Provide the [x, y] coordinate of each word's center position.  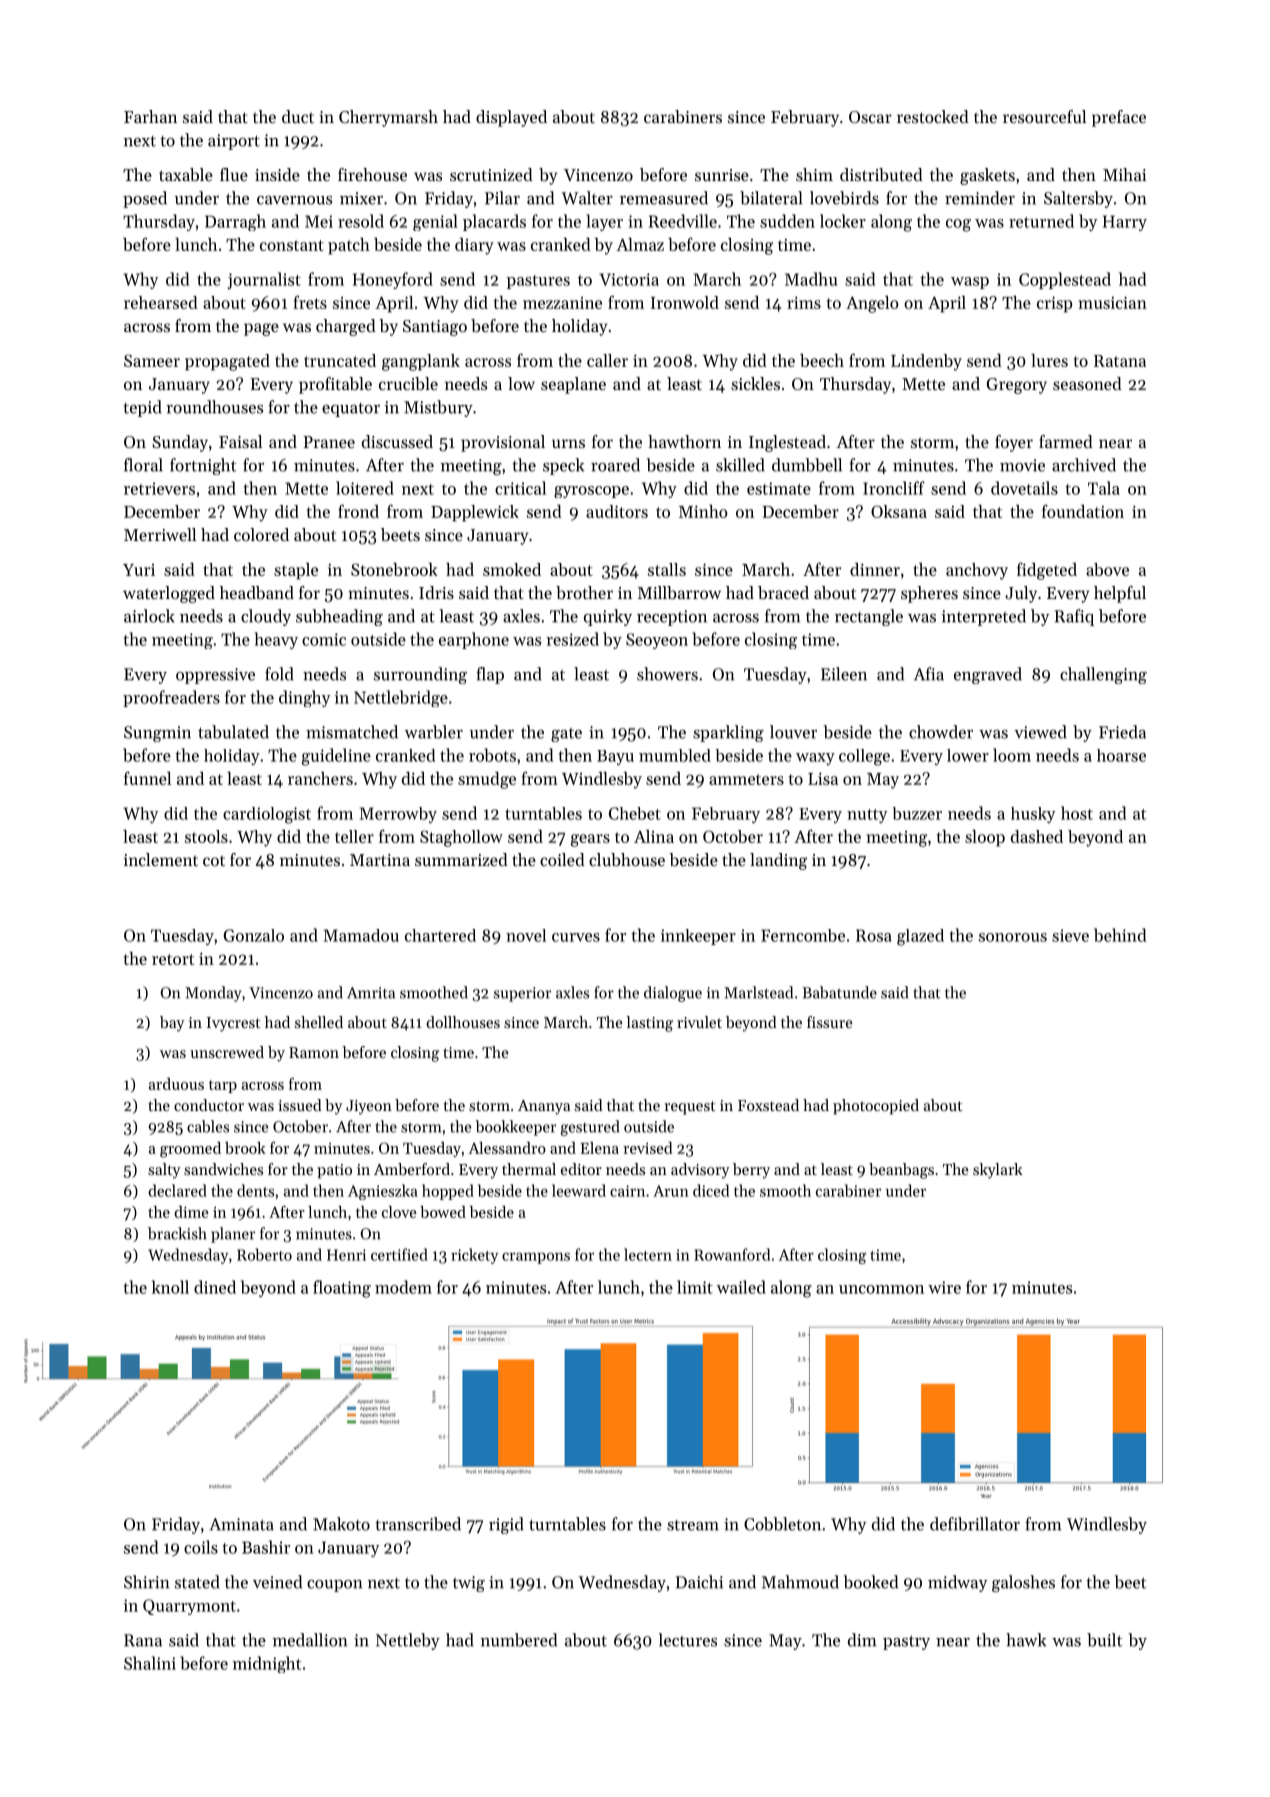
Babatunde [839, 992]
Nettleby [408, 1641]
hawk [1026, 1640]
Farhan [150, 116]
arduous [176, 1084]
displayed [511, 118]
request [690, 1108]
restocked [933, 116]
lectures [688, 1640]
